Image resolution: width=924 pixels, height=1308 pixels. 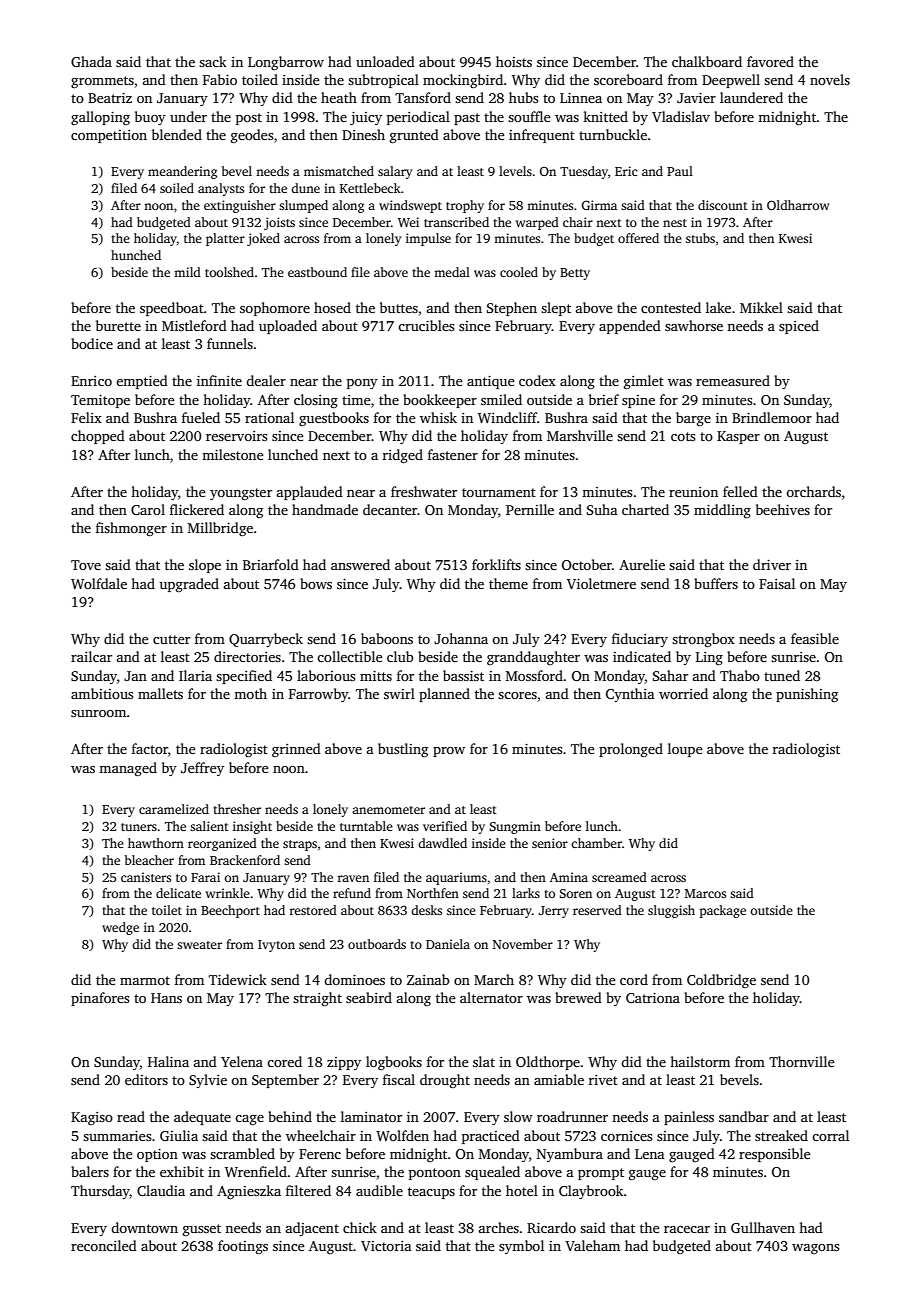 What do you see at coordinates (496, 564) in the screenshot?
I see `forklifts` at bounding box center [496, 564].
